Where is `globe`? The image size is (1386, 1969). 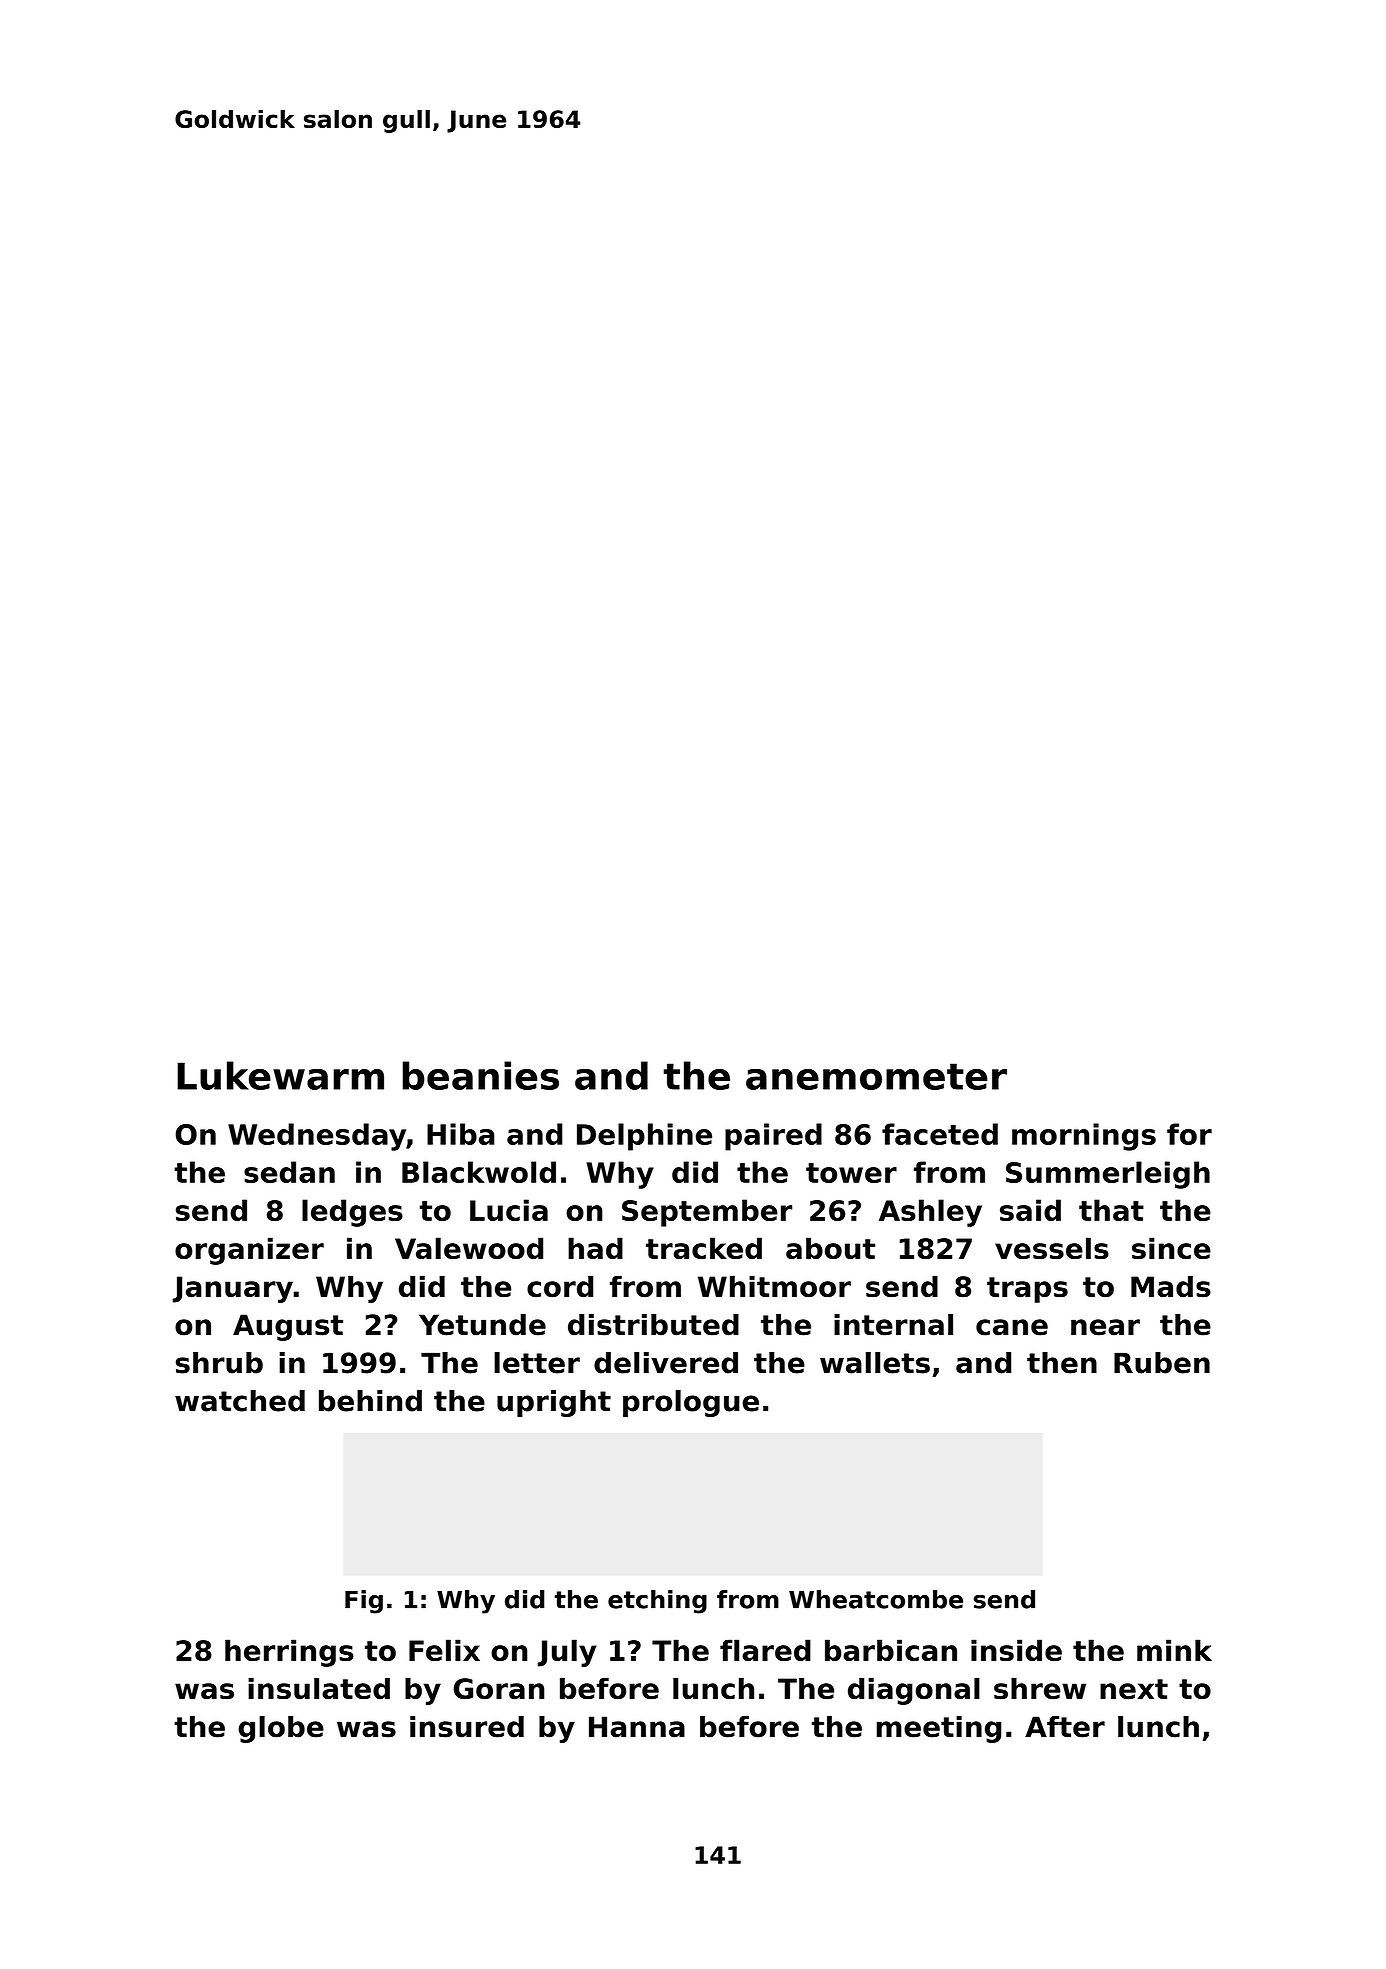 globe is located at coordinates (281, 1729).
